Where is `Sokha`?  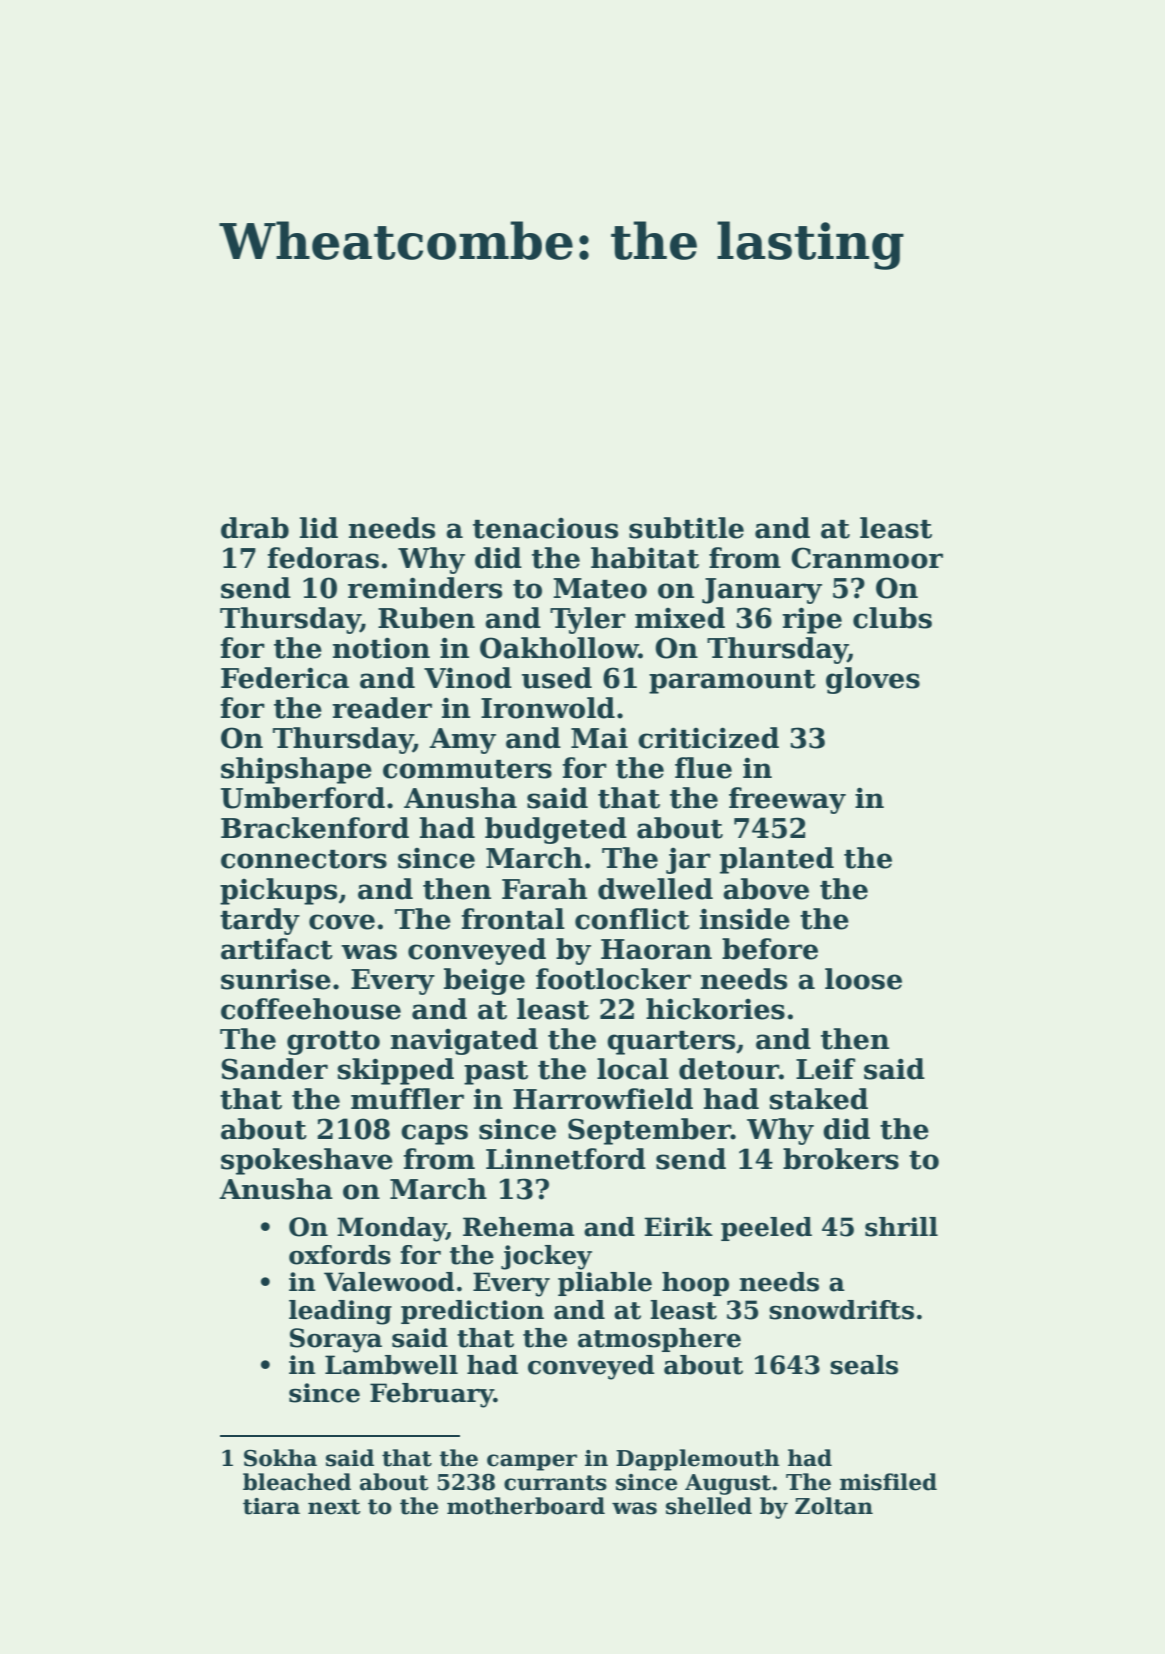
Sokha is located at coordinates (280, 1458).
